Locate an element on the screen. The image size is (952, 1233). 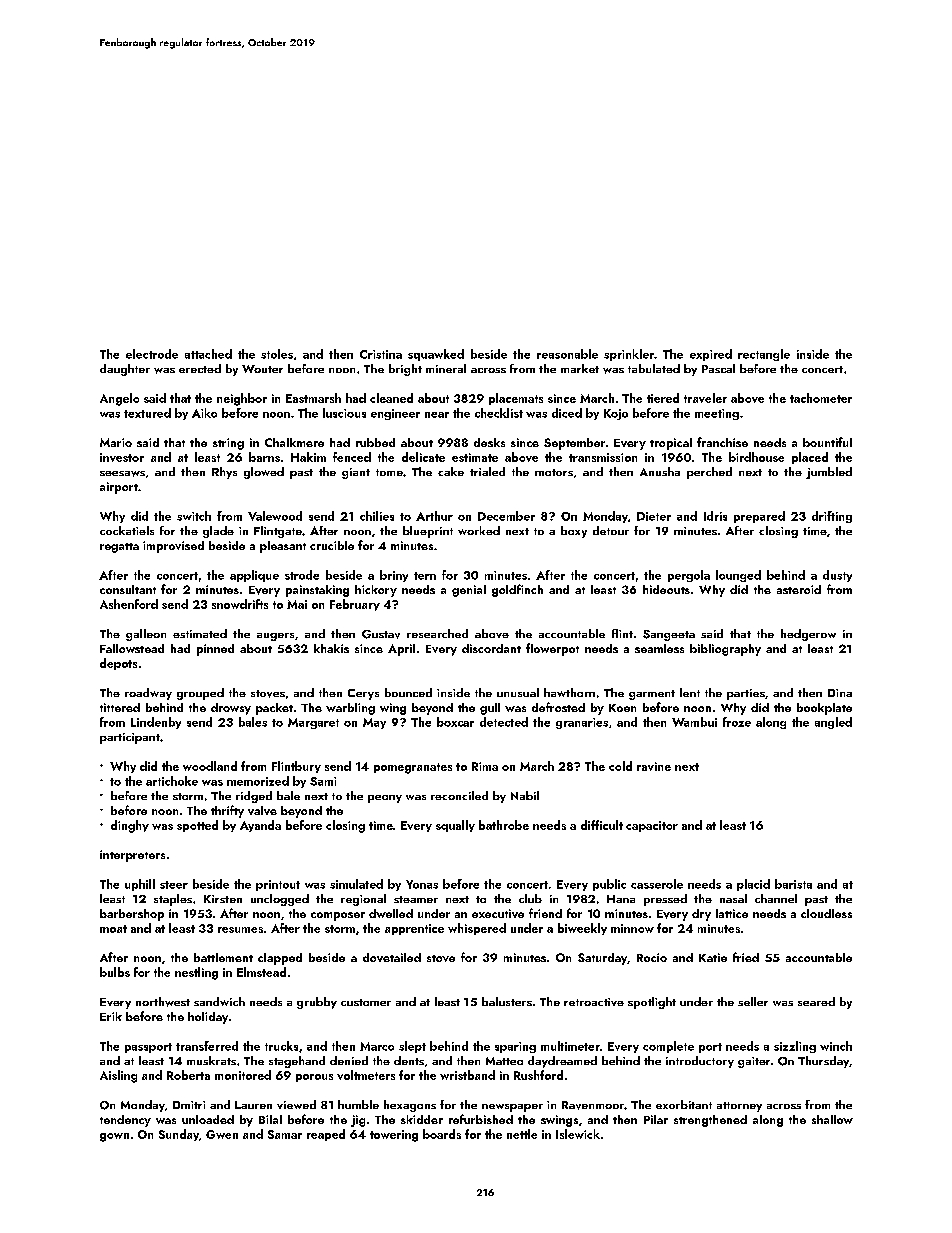
expired is located at coordinates (711, 355).
